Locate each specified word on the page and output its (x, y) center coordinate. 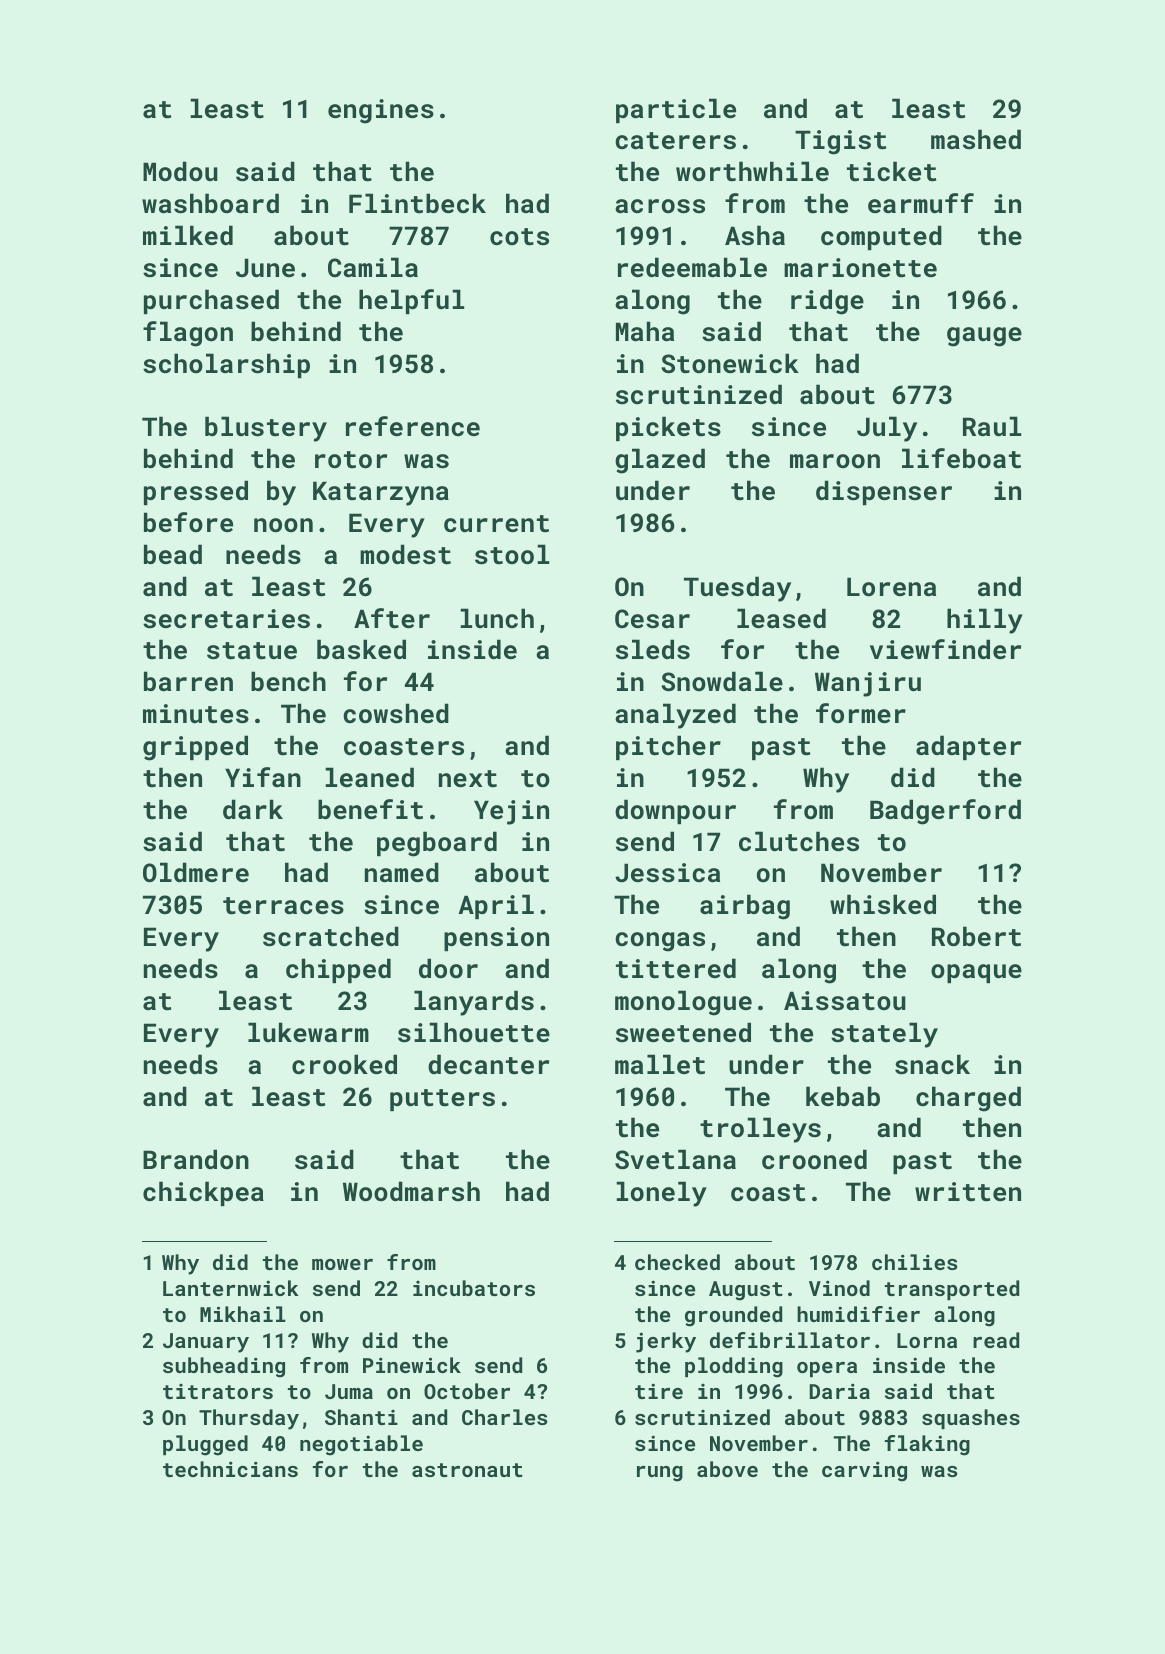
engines (381, 111)
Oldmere (196, 872)
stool (512, 554)
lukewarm (308, 1032)
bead (173, 554)
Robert (976, 936)
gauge (984, 337)
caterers (675, 141)
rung (660, 1474)
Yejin (511, 812)
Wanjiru (868, 684)
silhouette (474, 1032)
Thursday (249, 1419)
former (861, 713)
